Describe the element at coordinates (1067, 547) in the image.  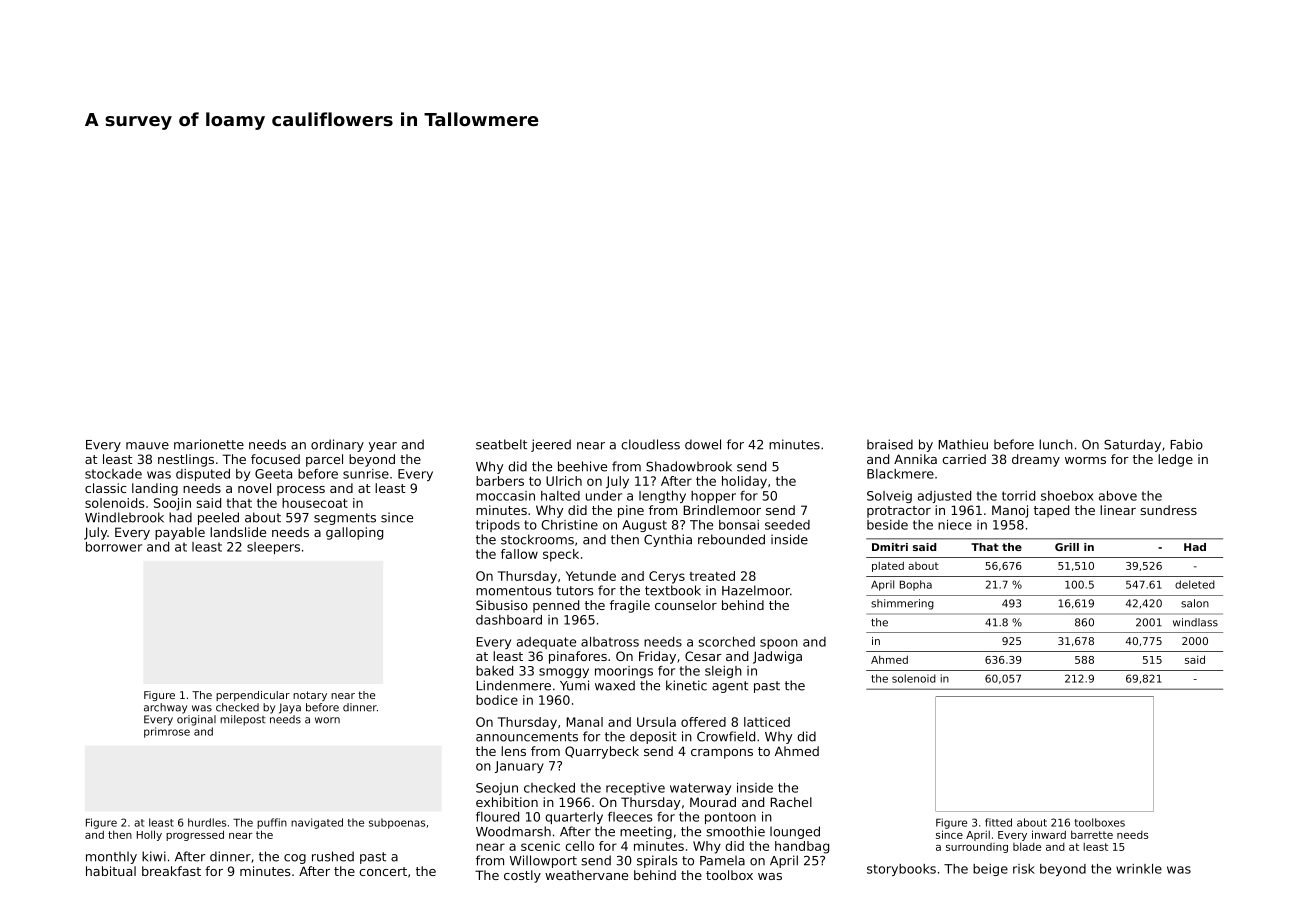
I see `Grill` at that location.
